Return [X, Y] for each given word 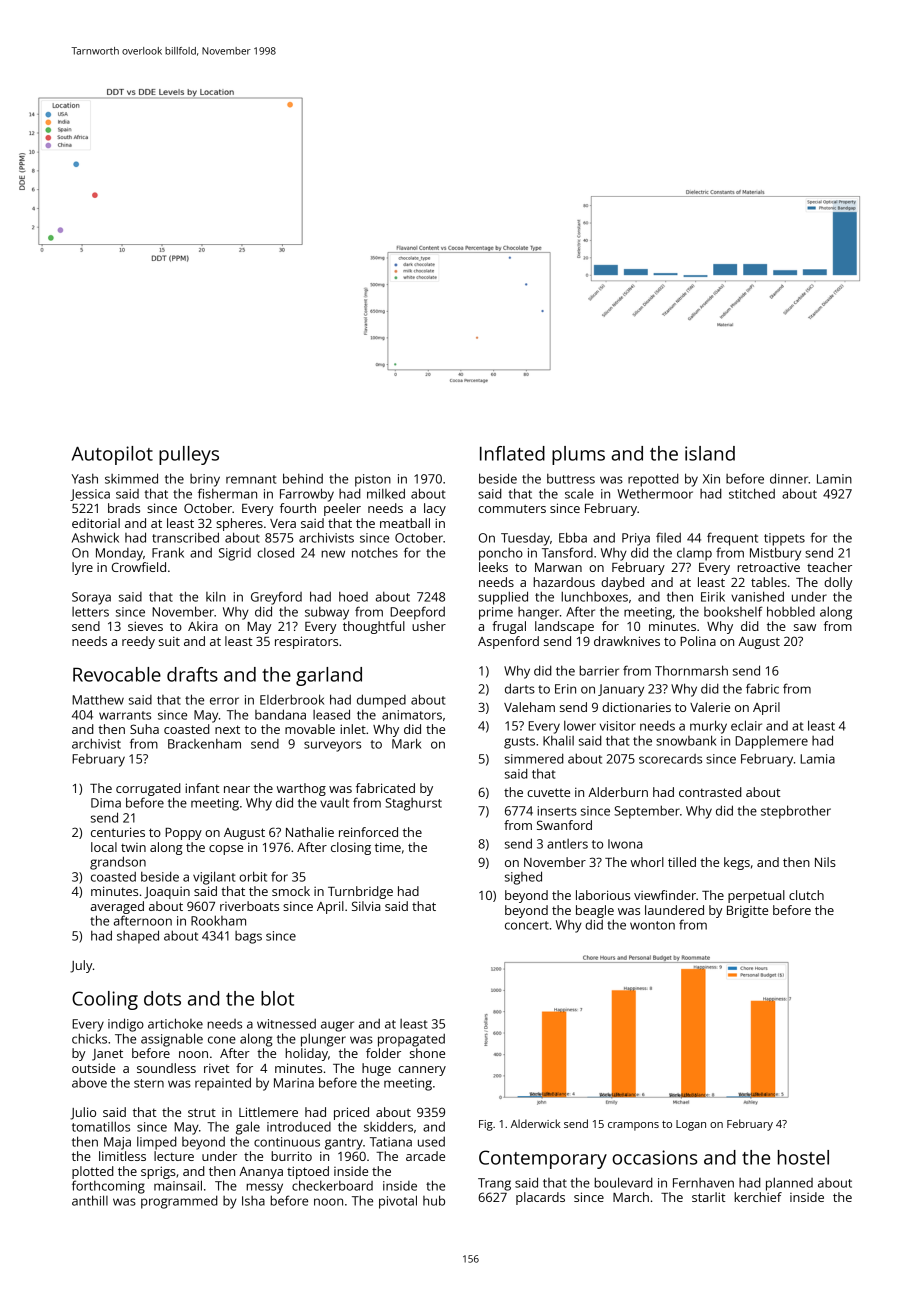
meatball [405, 523]
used [431, 1142]
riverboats [249, 906]
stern [149, 1083]
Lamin [834, 479]
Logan [691, 1125]
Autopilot [112, 455]
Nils [825, 862]
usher [429, 626]
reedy [138, 642]
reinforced [368, 832]
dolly [838, 583]
